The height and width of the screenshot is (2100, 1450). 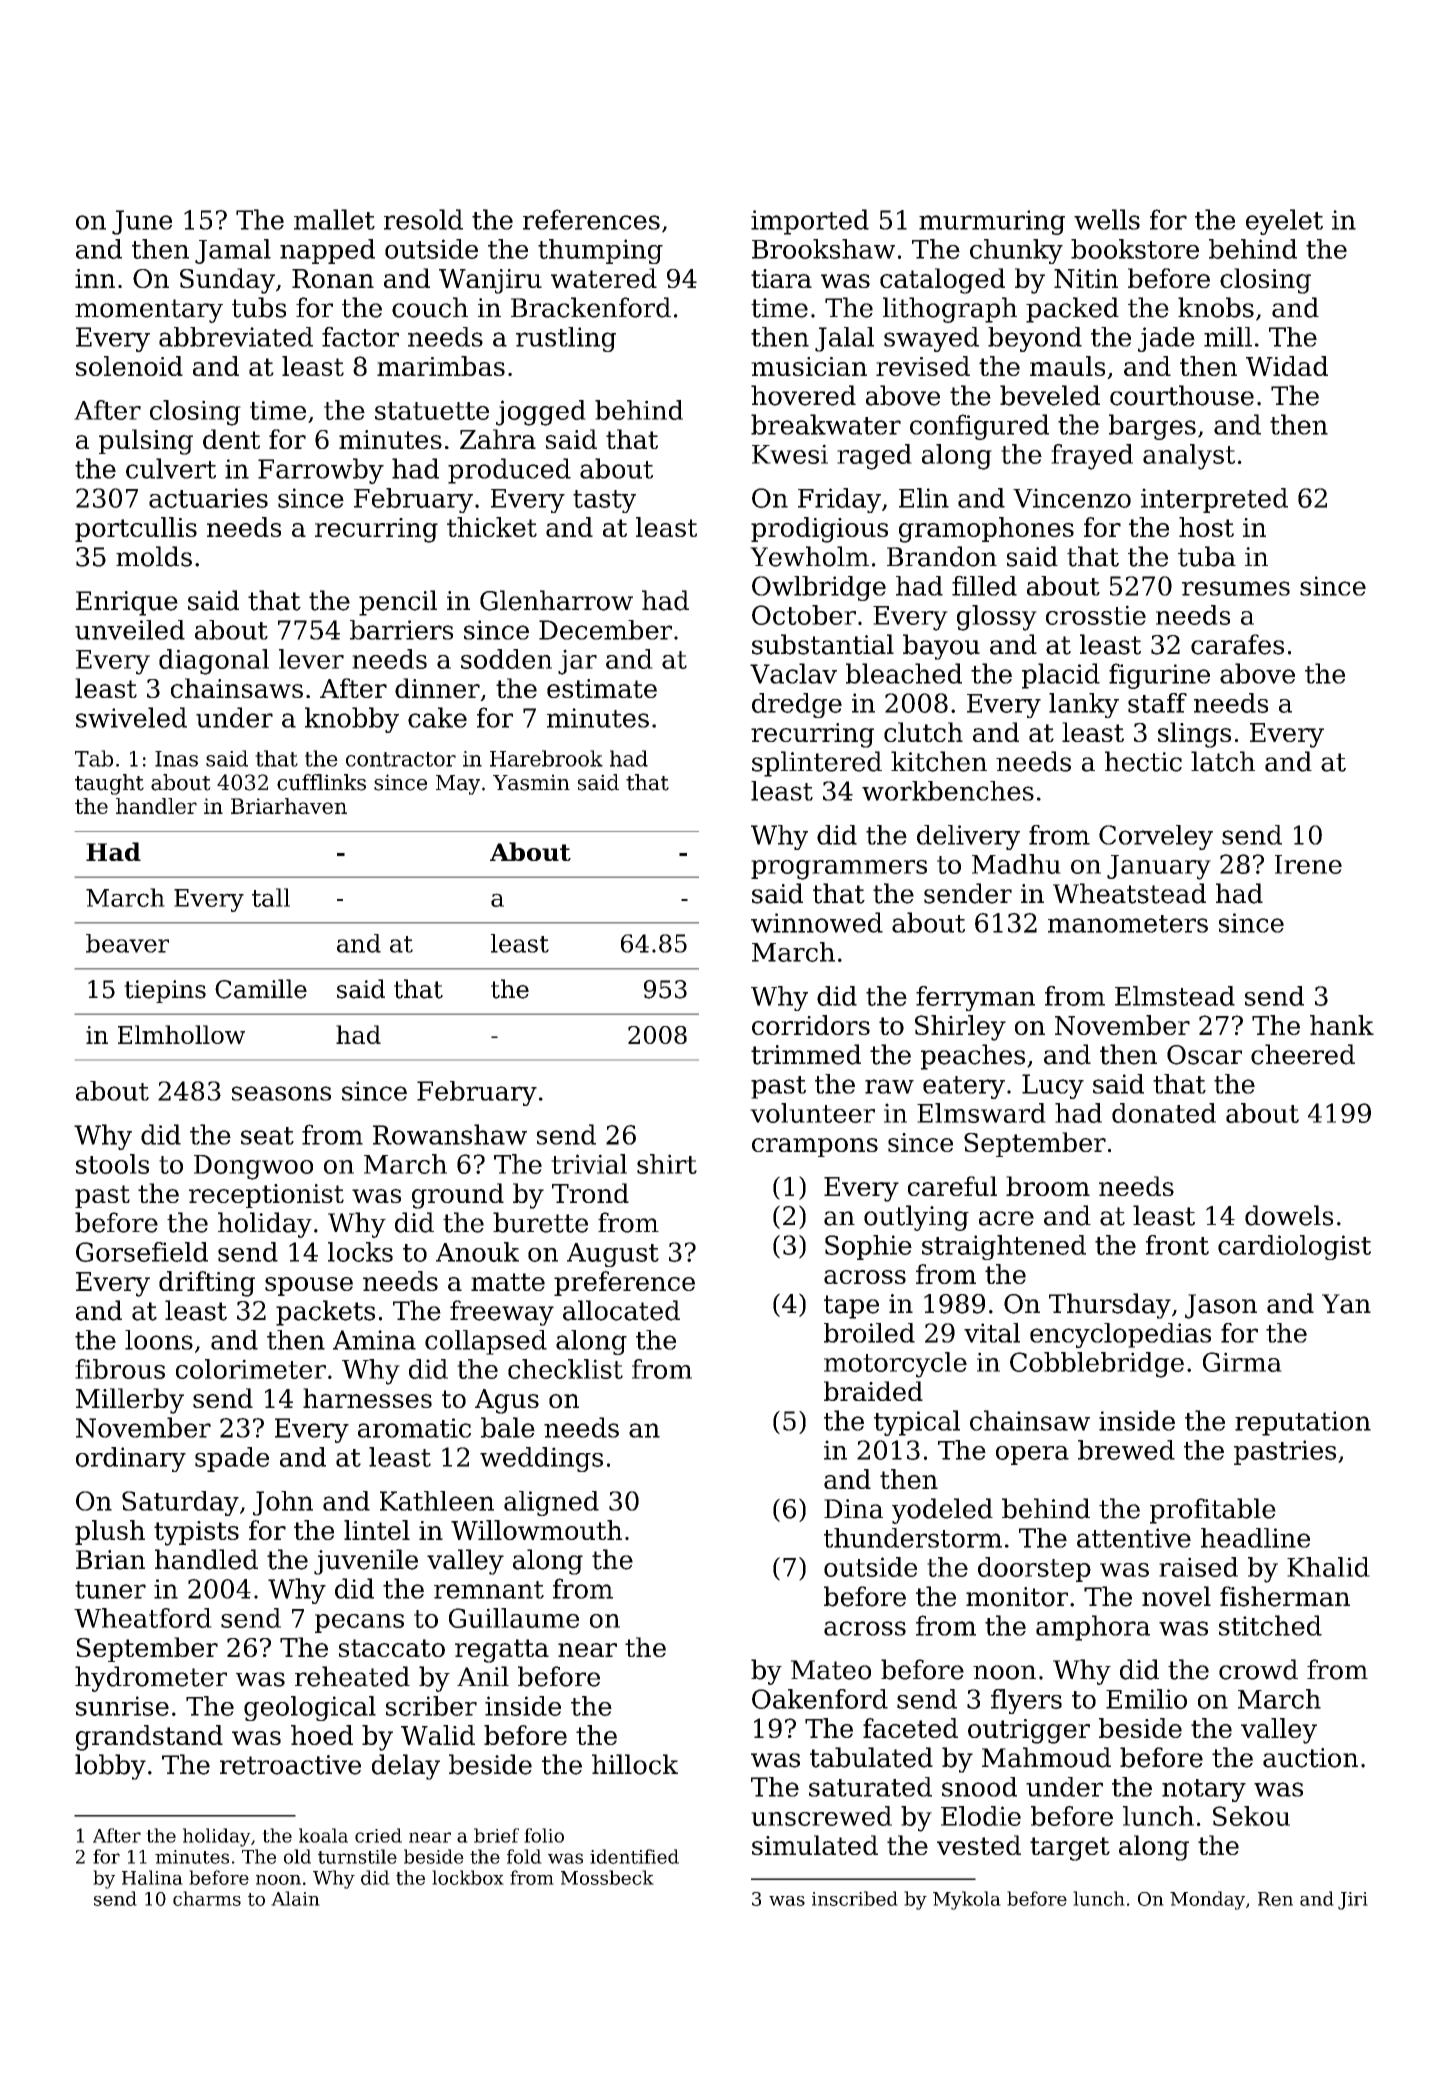 What do you see at coordinates (152, 1877) in the screenshot?
I see `Halina` at bounding box center [152, 1877].
